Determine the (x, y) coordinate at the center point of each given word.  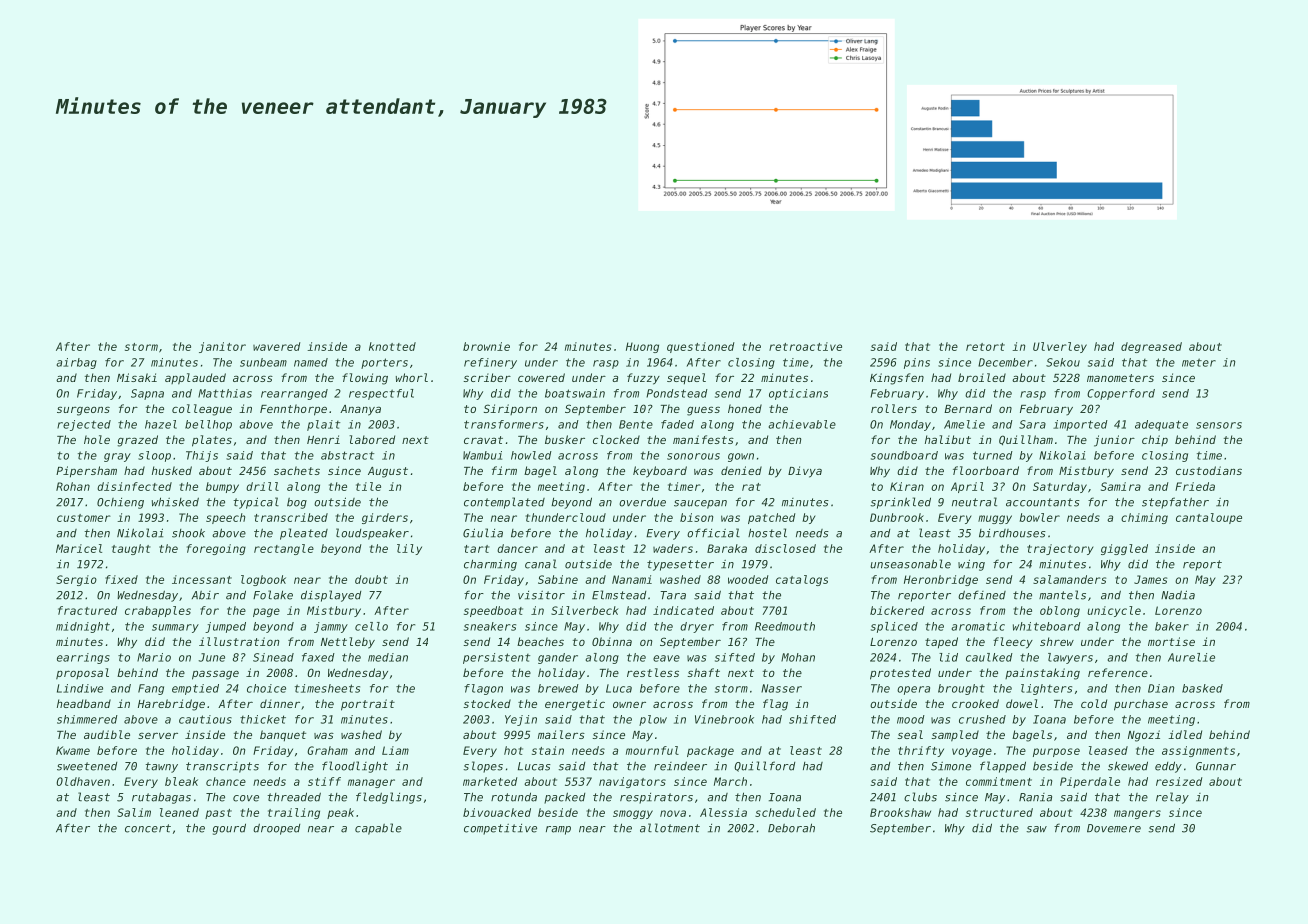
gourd (229, 829)
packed (564, 798)
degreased (1151, 347)
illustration (239, 641)
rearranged (294, 394)
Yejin (521, 720)
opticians (798, 394)
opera (913, 690)
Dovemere (1114, 828)
